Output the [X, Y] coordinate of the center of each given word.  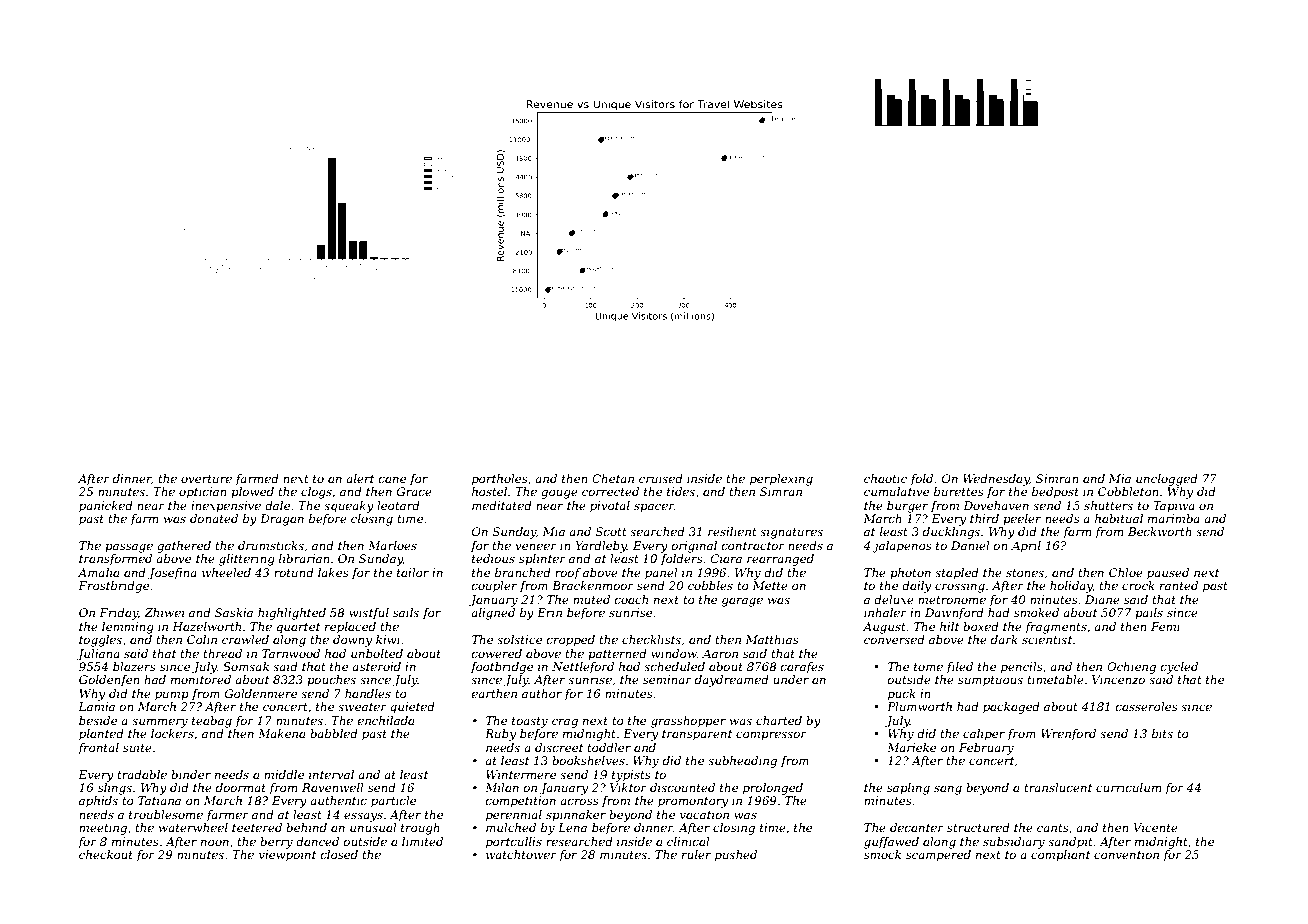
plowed [252, 493]
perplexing [781, 480]
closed [339, 854]
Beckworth [1160, 531]
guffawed [891, 843]
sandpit [1070, 843]
